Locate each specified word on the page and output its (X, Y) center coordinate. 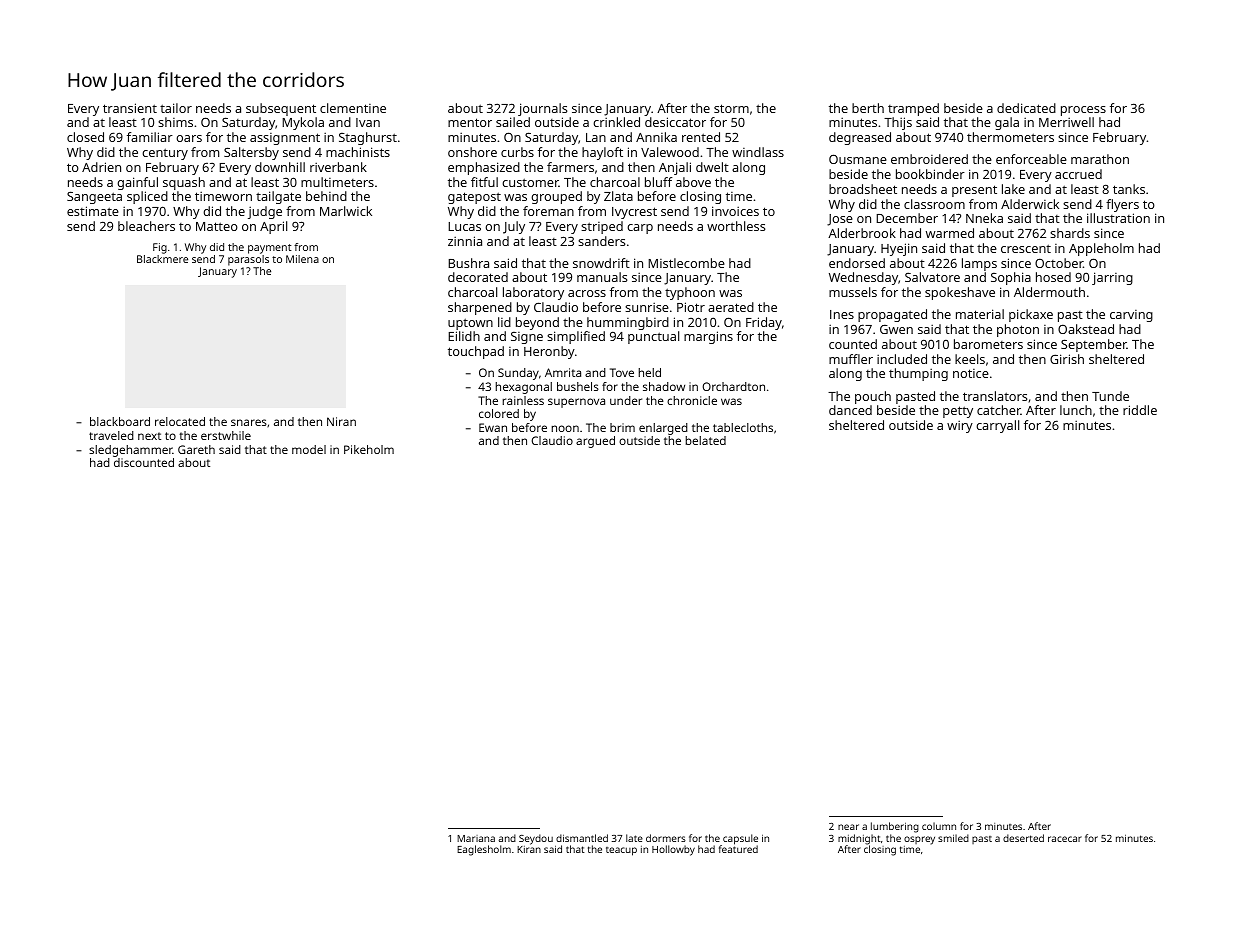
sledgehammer (131, 451)
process (1083, 111)
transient (130, 108)
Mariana (476, 838)
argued (595, 442)
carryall (997, 426)
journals (542, 109)
